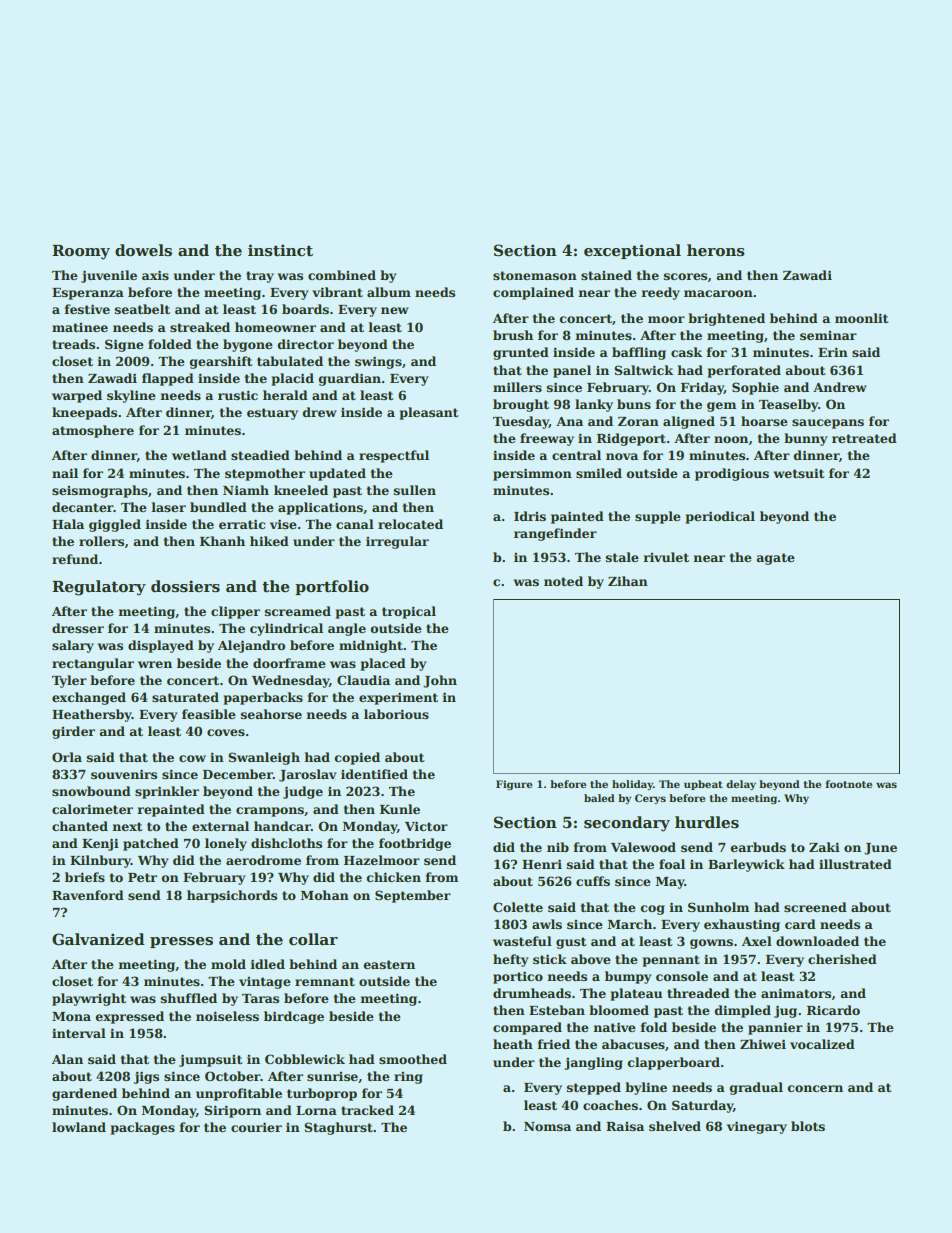 Image resolution: width=952 pixels, height=1233 pixels. Describe the element at coordinates (848, 784) in the screenshot. I see `footnote` at that location.
